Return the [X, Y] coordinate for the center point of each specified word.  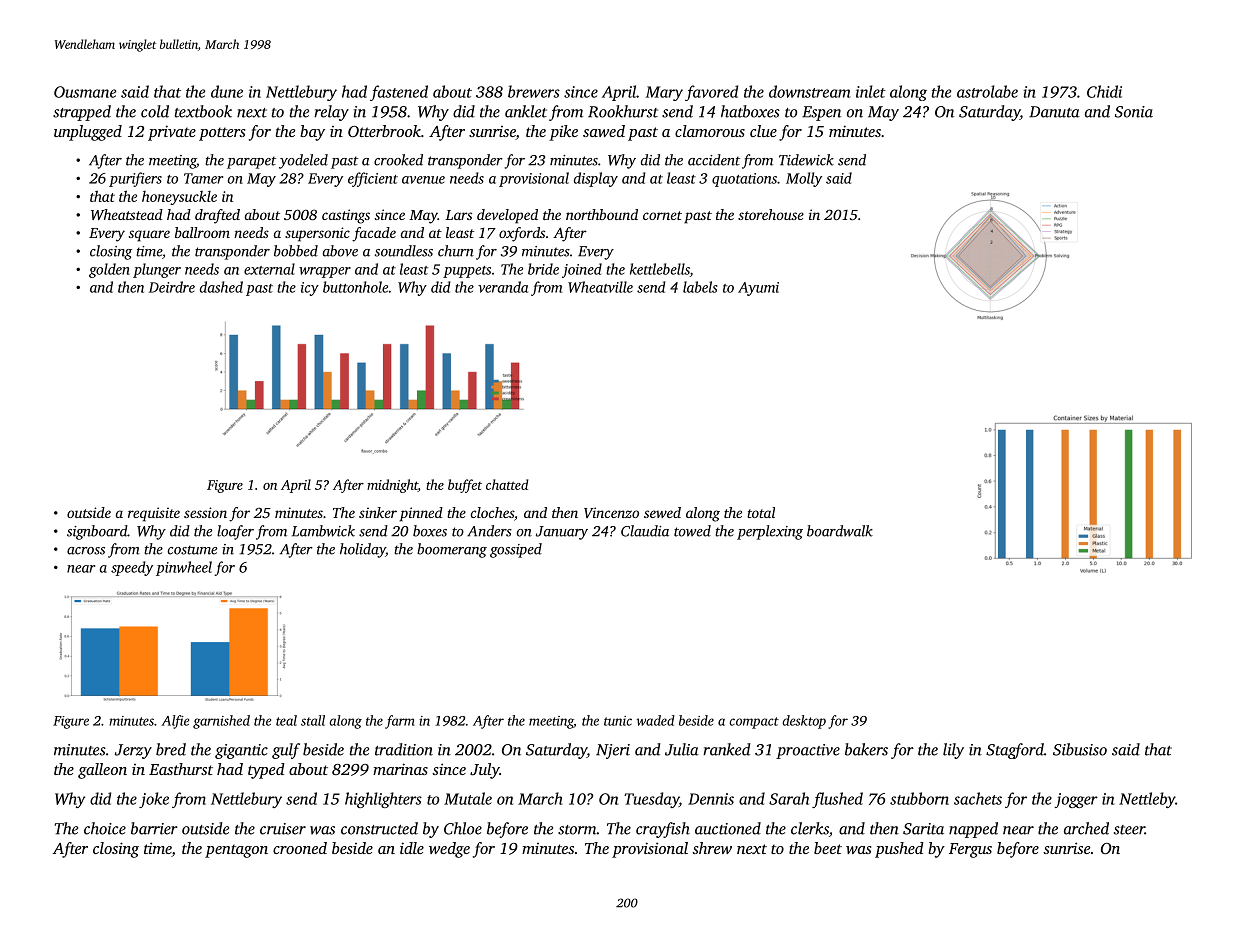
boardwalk [840, 531]
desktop [804, 722]
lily [953, 751]
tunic [618, 721]
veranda [503, 287]
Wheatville [600, 287]
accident [714, 160]
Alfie [175, 722]
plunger [157, 270]
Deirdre [172, 287]
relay [331, 113]
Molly [804, 179]
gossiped [516, 550]
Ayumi [758, 289]
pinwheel [184, 568]
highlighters [383, 800]
